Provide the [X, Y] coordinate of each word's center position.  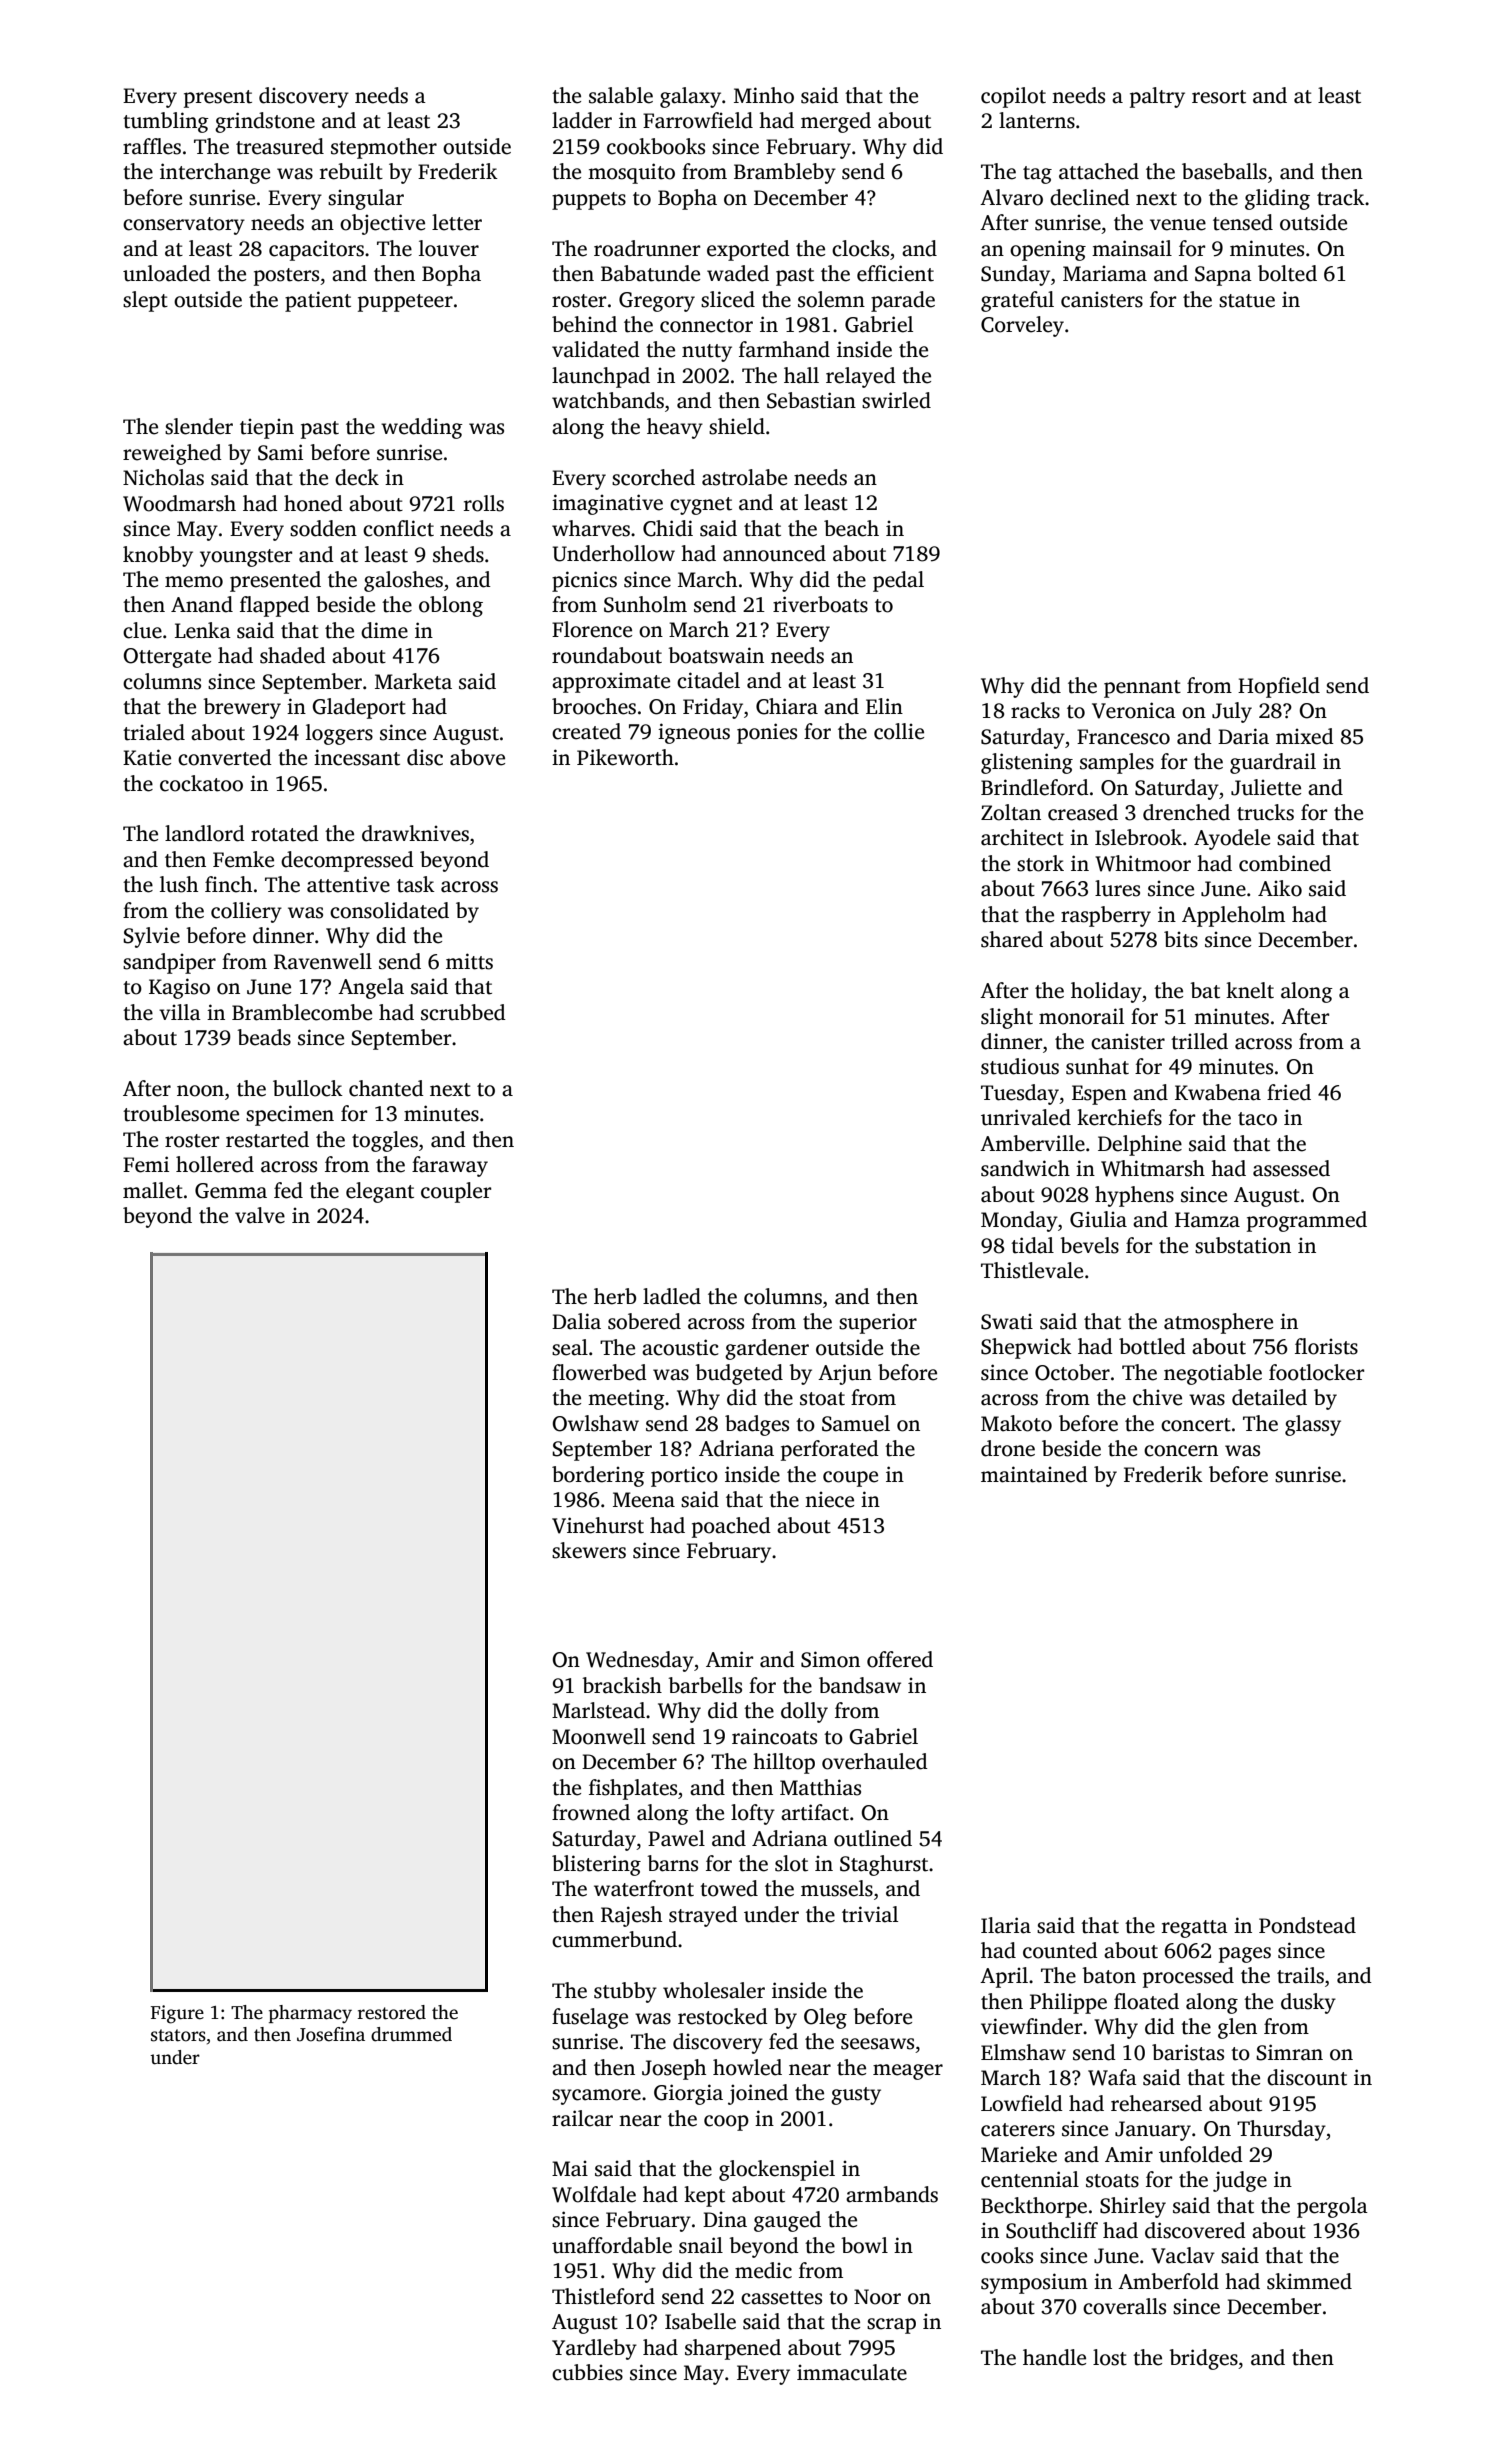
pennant [1142, 689]
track [1341, 197]
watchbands [608, 400]
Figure [177, 2014]
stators [178, 2035]
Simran [1289, 2052]
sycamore [596, 2097]
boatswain [716, 655]
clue [142, 630]
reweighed [172, 454]
